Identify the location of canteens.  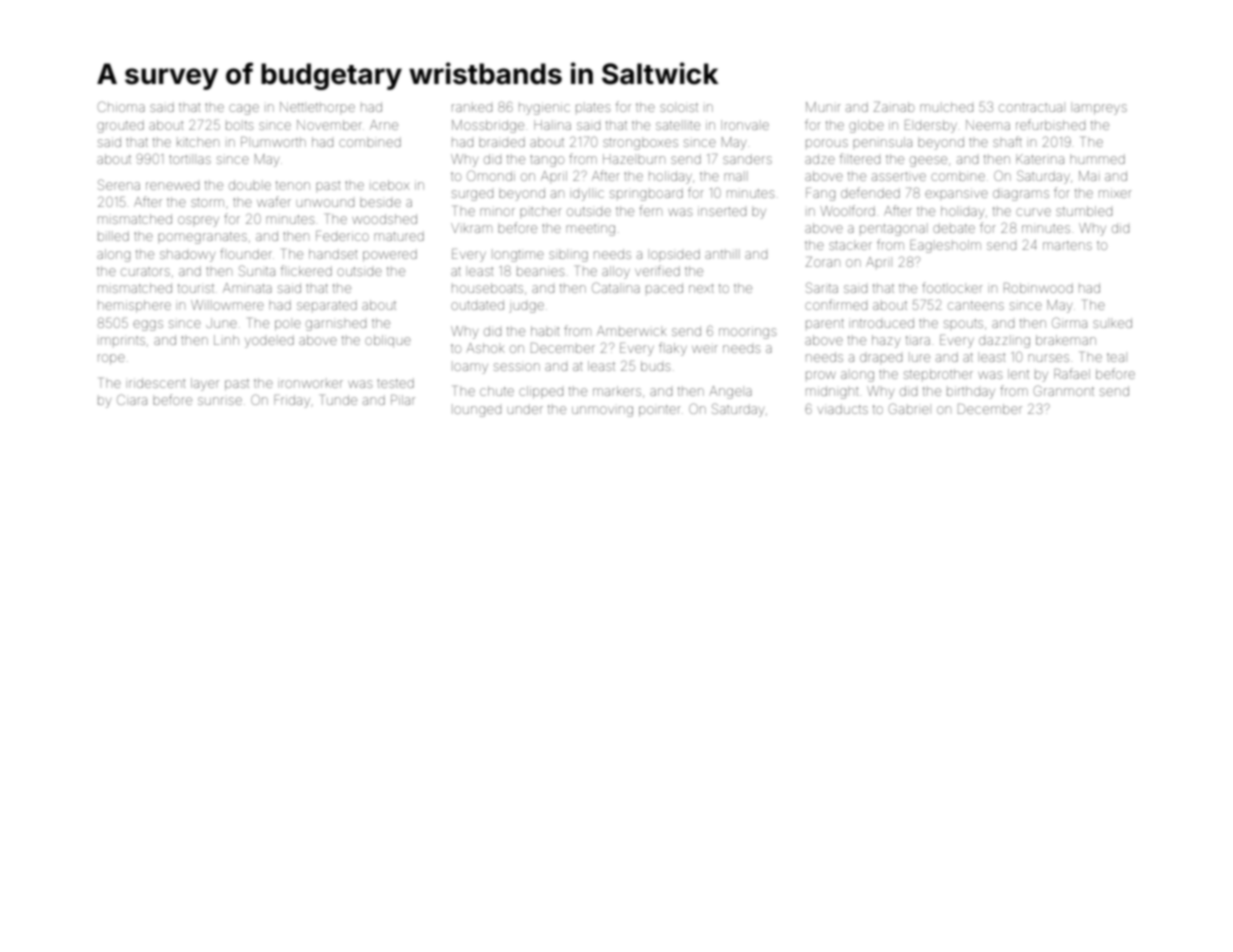
(976, 305).
